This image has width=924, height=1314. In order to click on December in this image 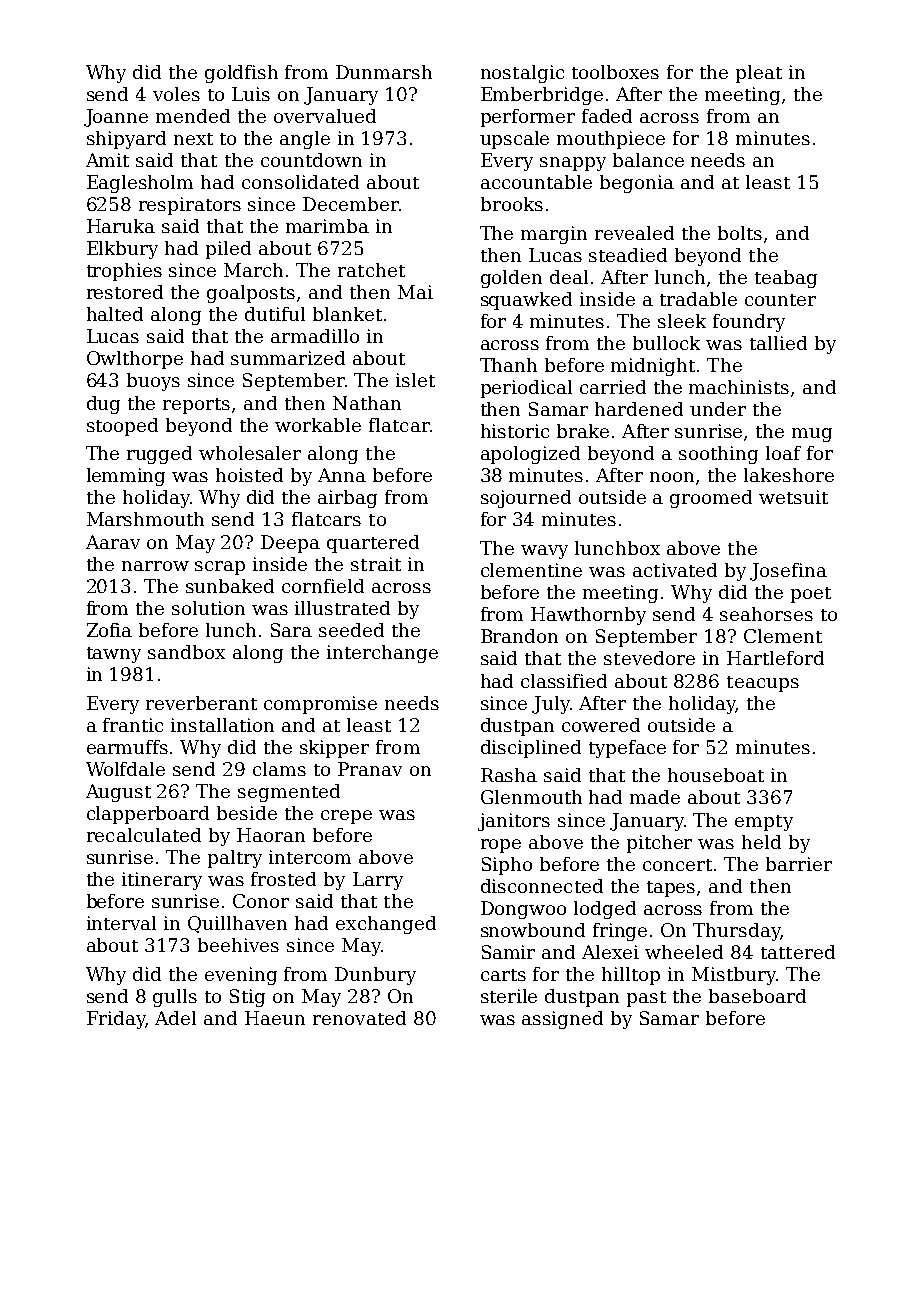, I will do `click(351, 204)`.
